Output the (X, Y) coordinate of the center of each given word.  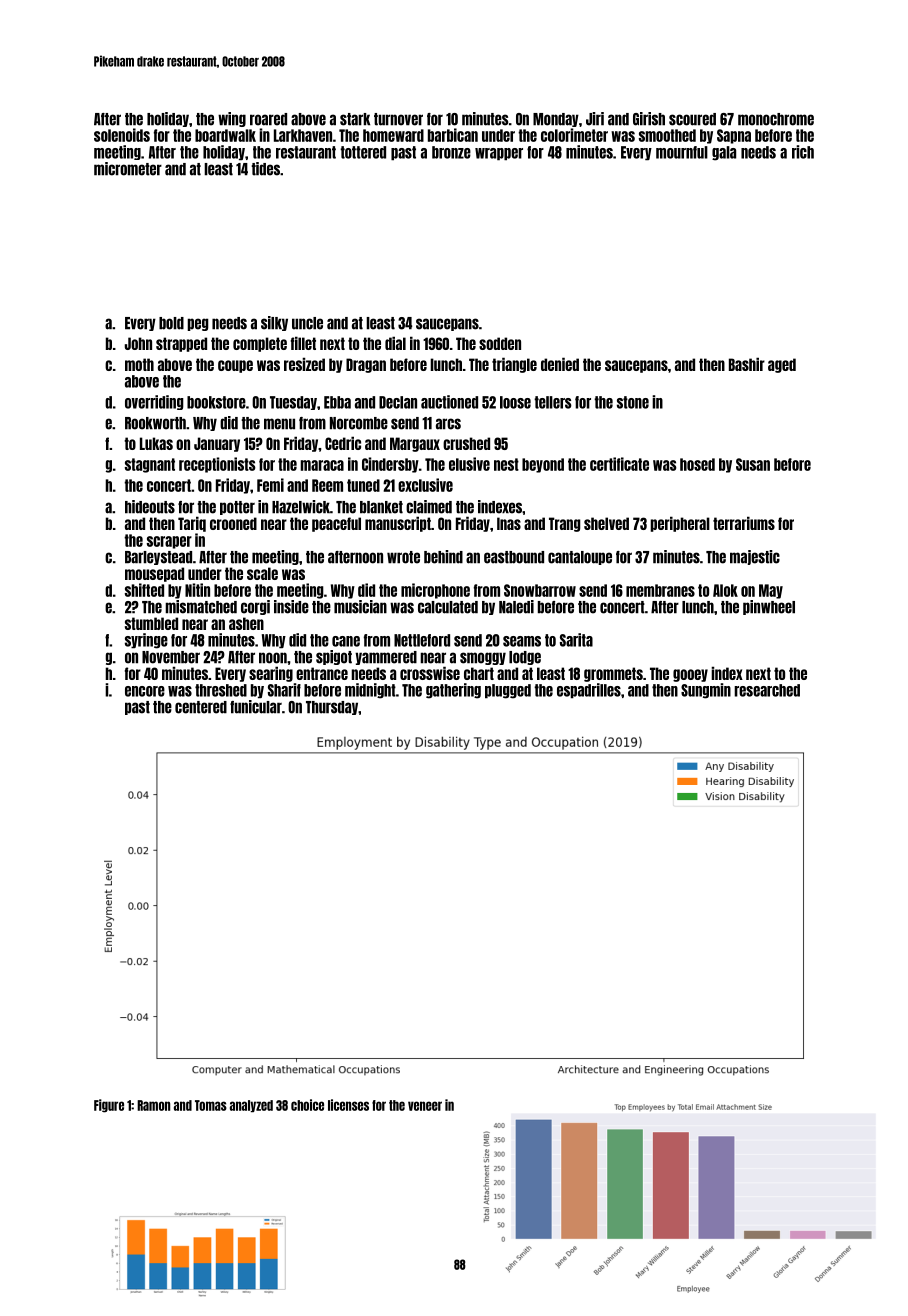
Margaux (415, 444)
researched (767, 690)
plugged (508, 691)
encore (145, 691)
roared (268, 119)
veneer (425, 1106)
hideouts (150, 507)
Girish (649, 119)
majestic (755, 557)
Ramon (153, 1105)
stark (355, 119)
